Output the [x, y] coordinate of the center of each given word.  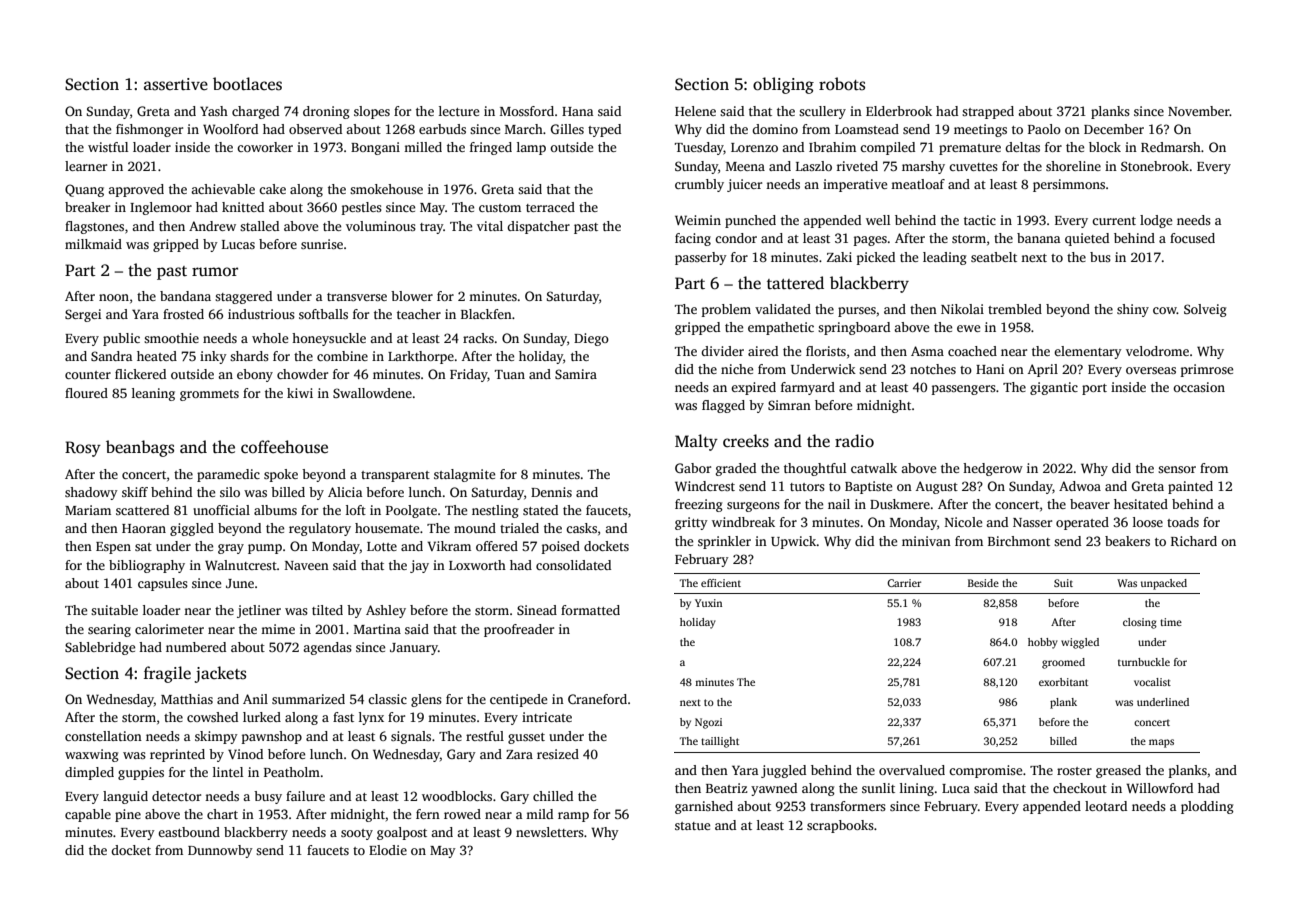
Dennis [551, 492]
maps [1161, 743]
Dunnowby [220, 851]
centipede [518, 700]
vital [490, 226]
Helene [695, 111]
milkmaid [93, 244]
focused [1192, 238]
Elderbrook [899, 111]
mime [278, 629]
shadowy [91, 493]
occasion [1199, 387]
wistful [108, 147]
